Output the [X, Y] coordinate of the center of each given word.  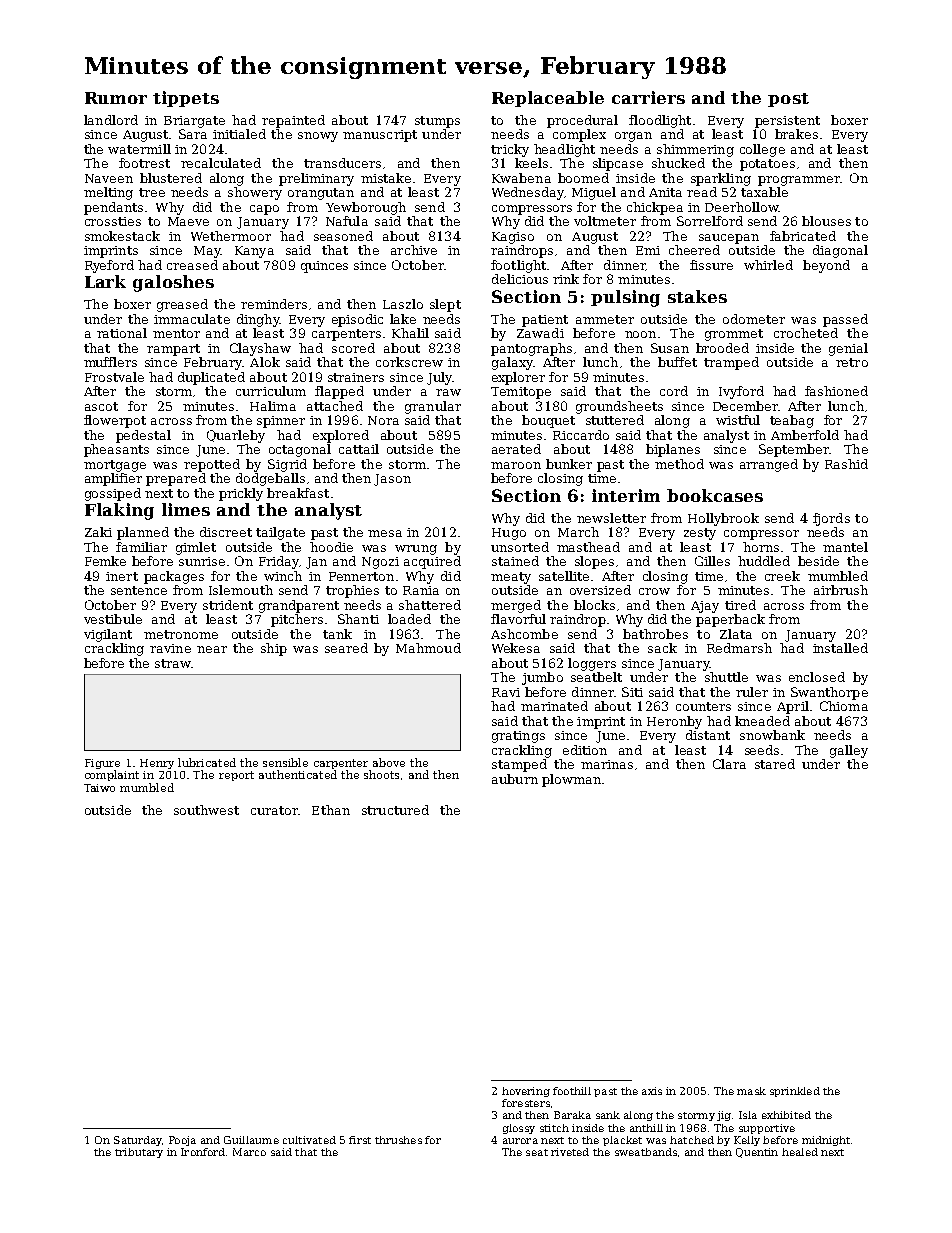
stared [775, 764]
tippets [186, 99]
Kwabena [521, 178]
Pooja [182, 1141]
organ [633, 137]
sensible [285, 762]
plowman [571, 780]
